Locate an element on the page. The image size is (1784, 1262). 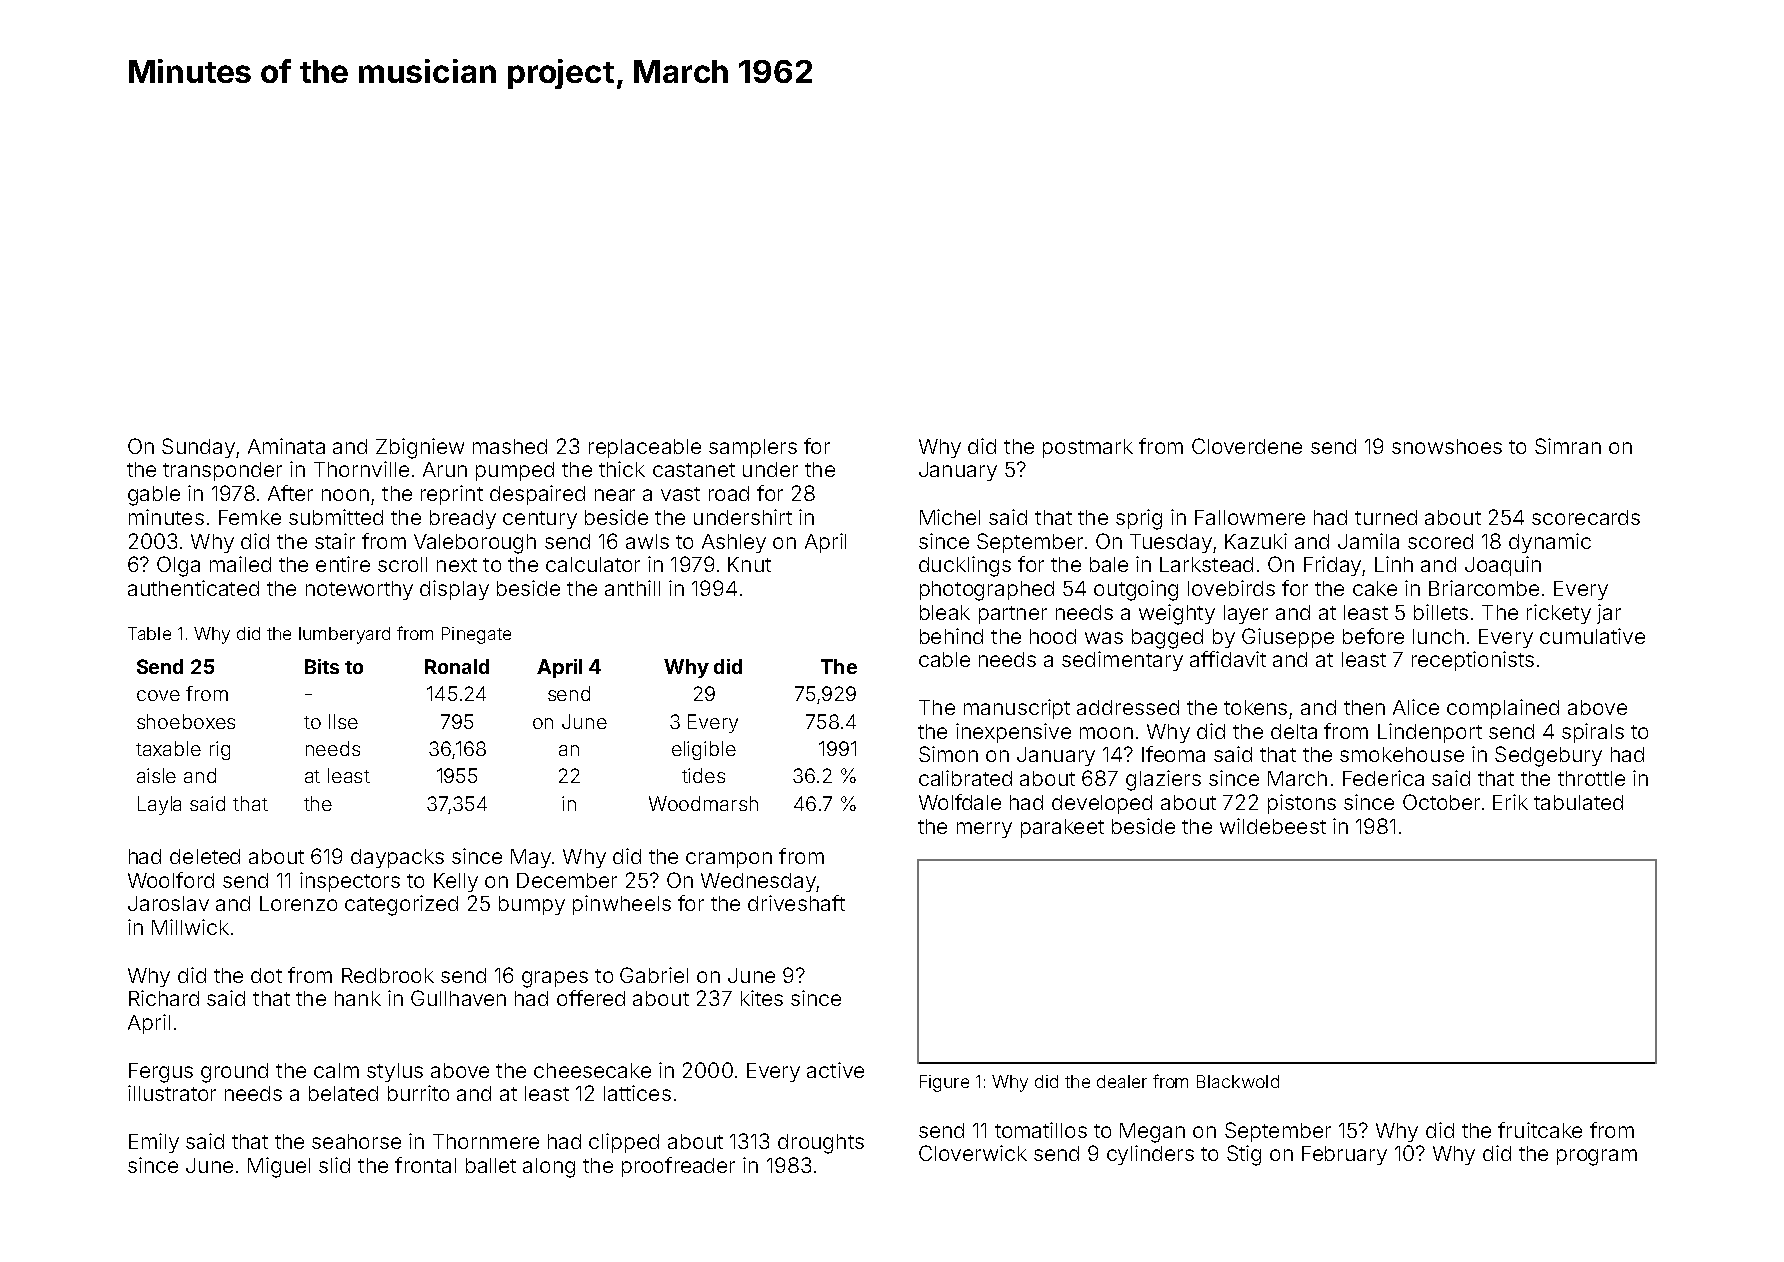
wildebeest is located at coordinates (1273, 826).
